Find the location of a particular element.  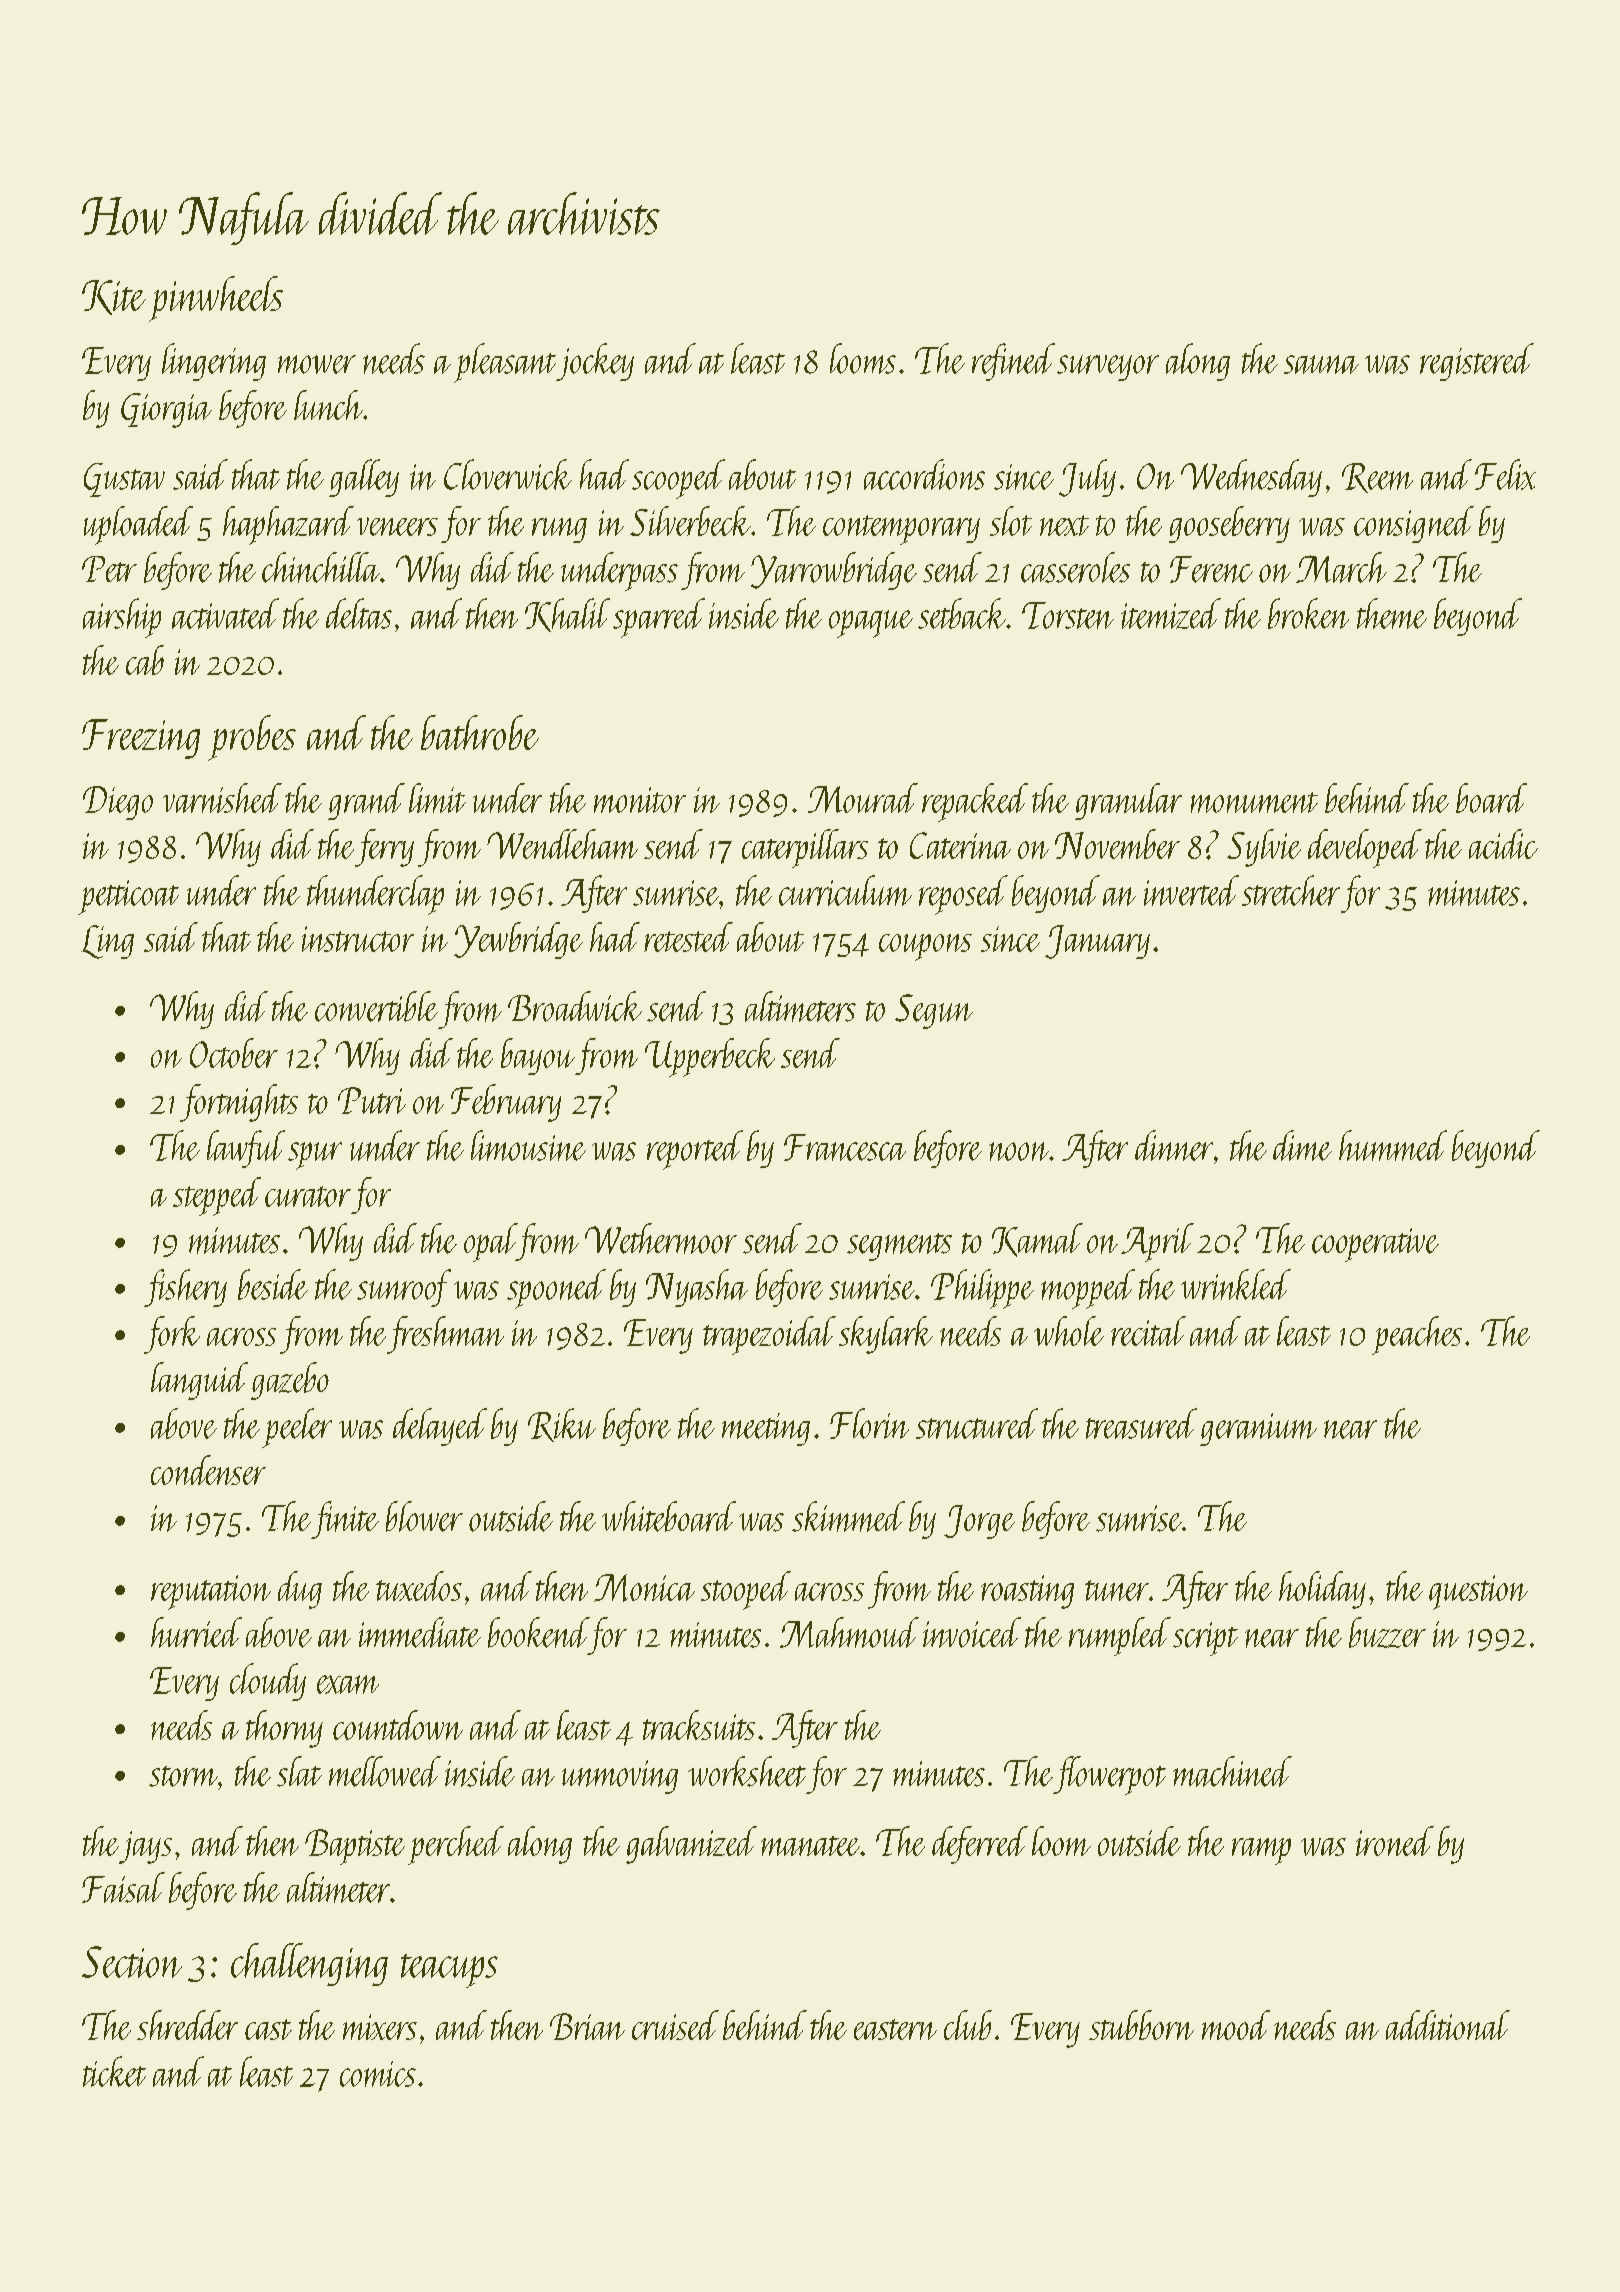

registered is located at coordinates (1477, 362).
